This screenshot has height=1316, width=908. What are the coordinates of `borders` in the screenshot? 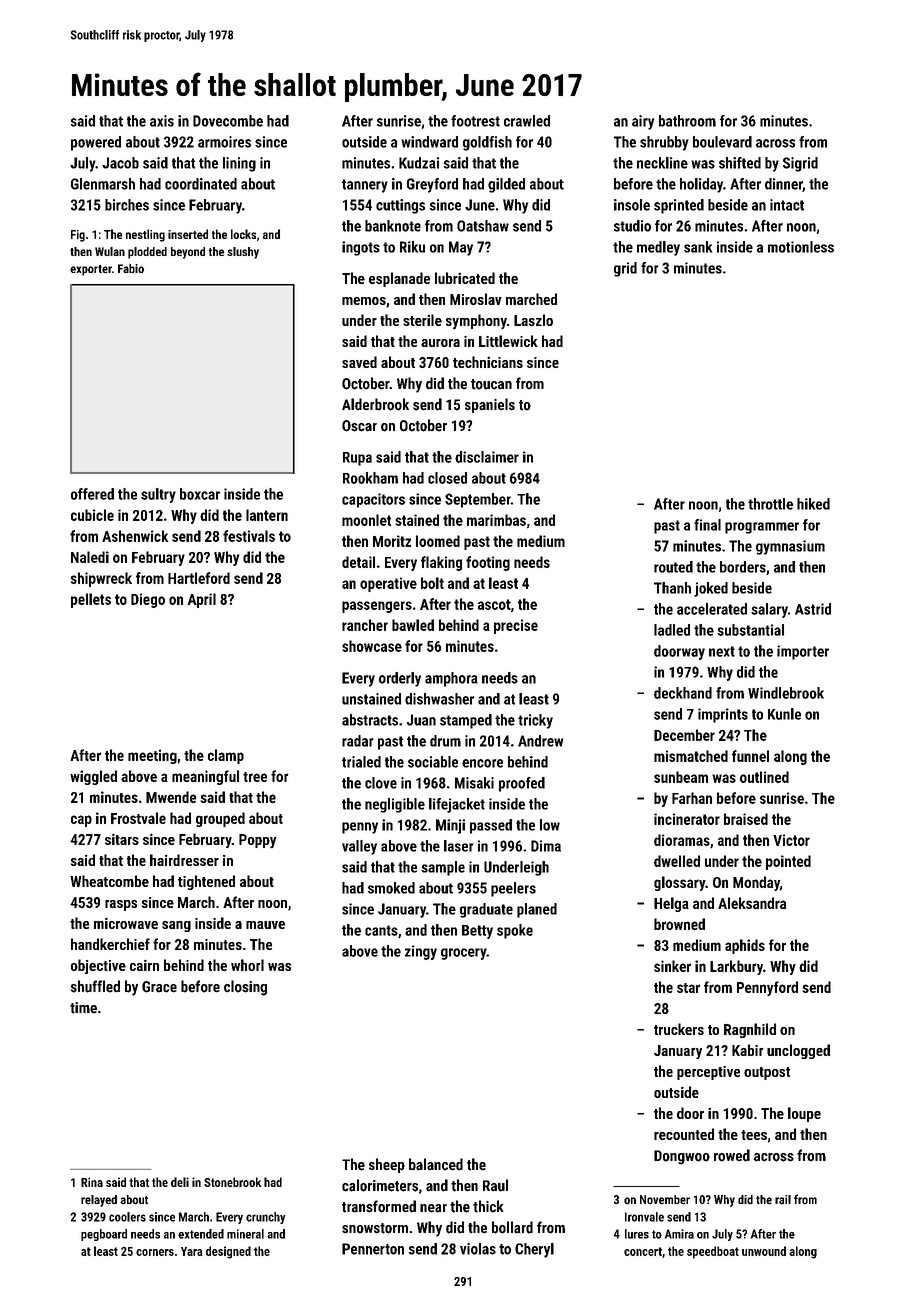 It's located at (743, 567).
